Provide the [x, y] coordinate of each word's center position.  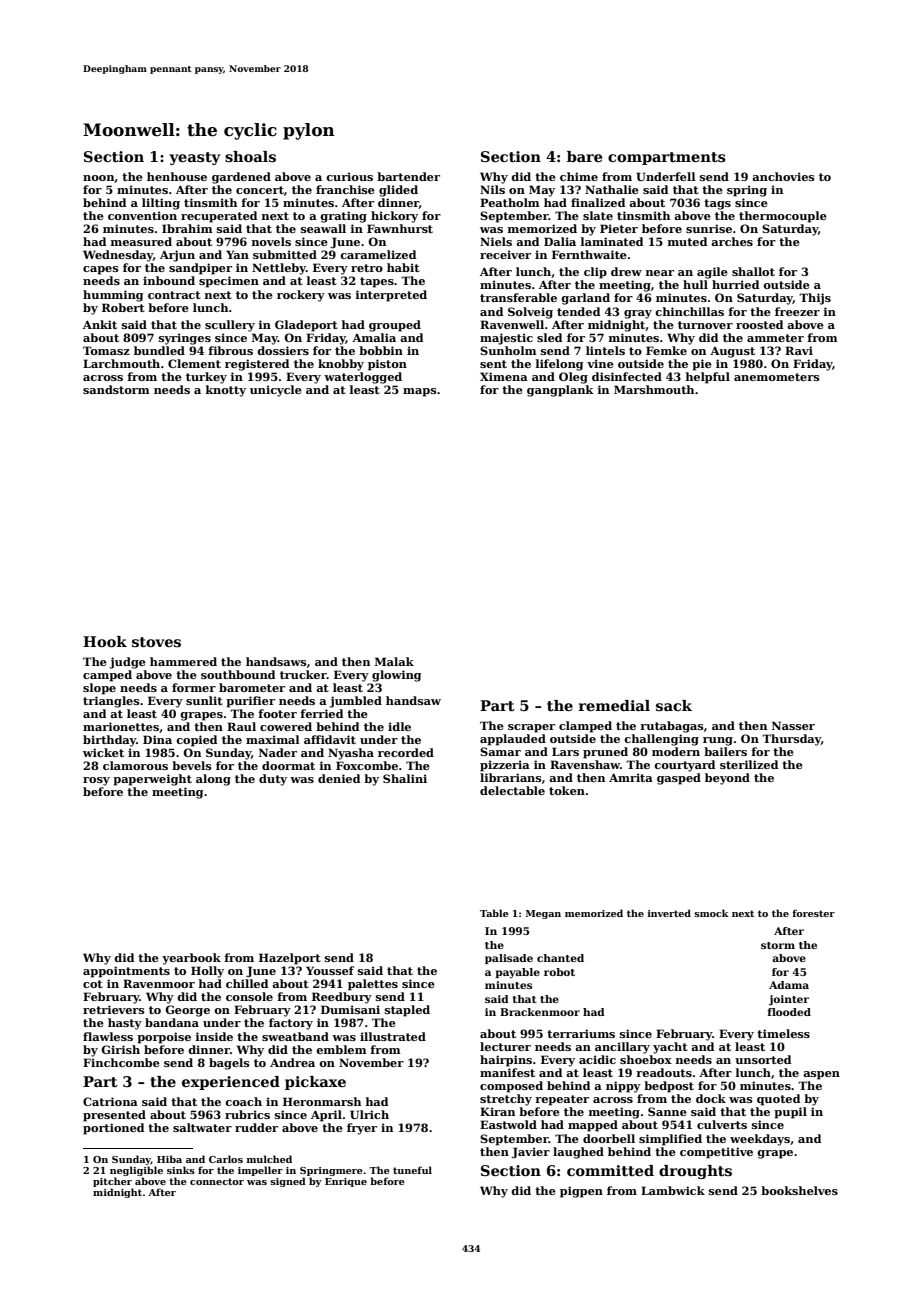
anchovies [783, 176]
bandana [172, 1022]
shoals [250, 156]
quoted [778, 1100]
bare [584, 156]
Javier [530, 1153]
